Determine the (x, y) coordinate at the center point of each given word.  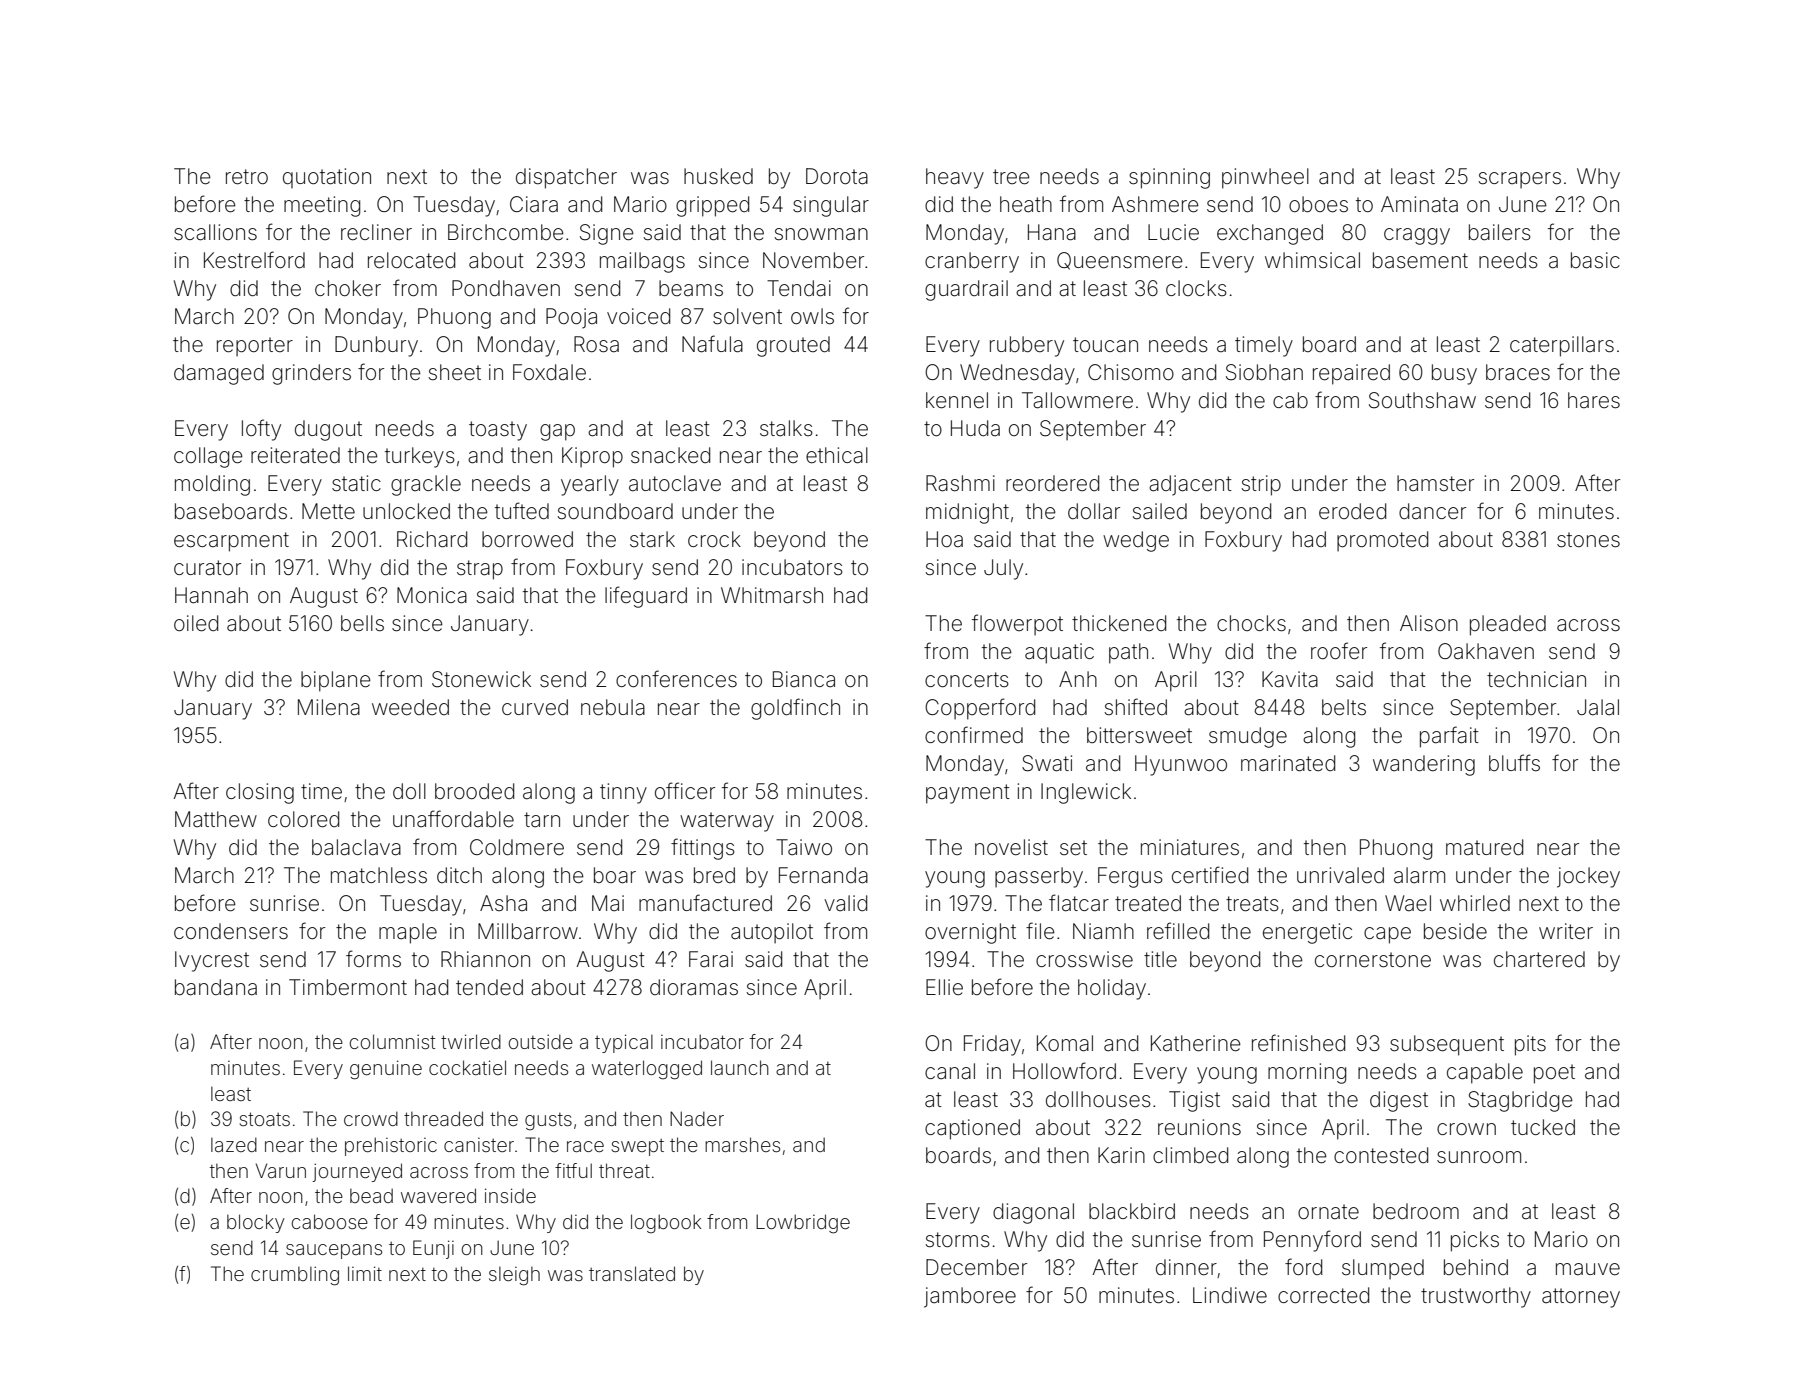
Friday (992, 1045)
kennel (957, 400)
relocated (411, 260)
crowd (371, 1118)
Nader (697, 1118)
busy (1454, 374)
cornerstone (1373, 960)
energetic (1307, 933)
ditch (459, 875)
